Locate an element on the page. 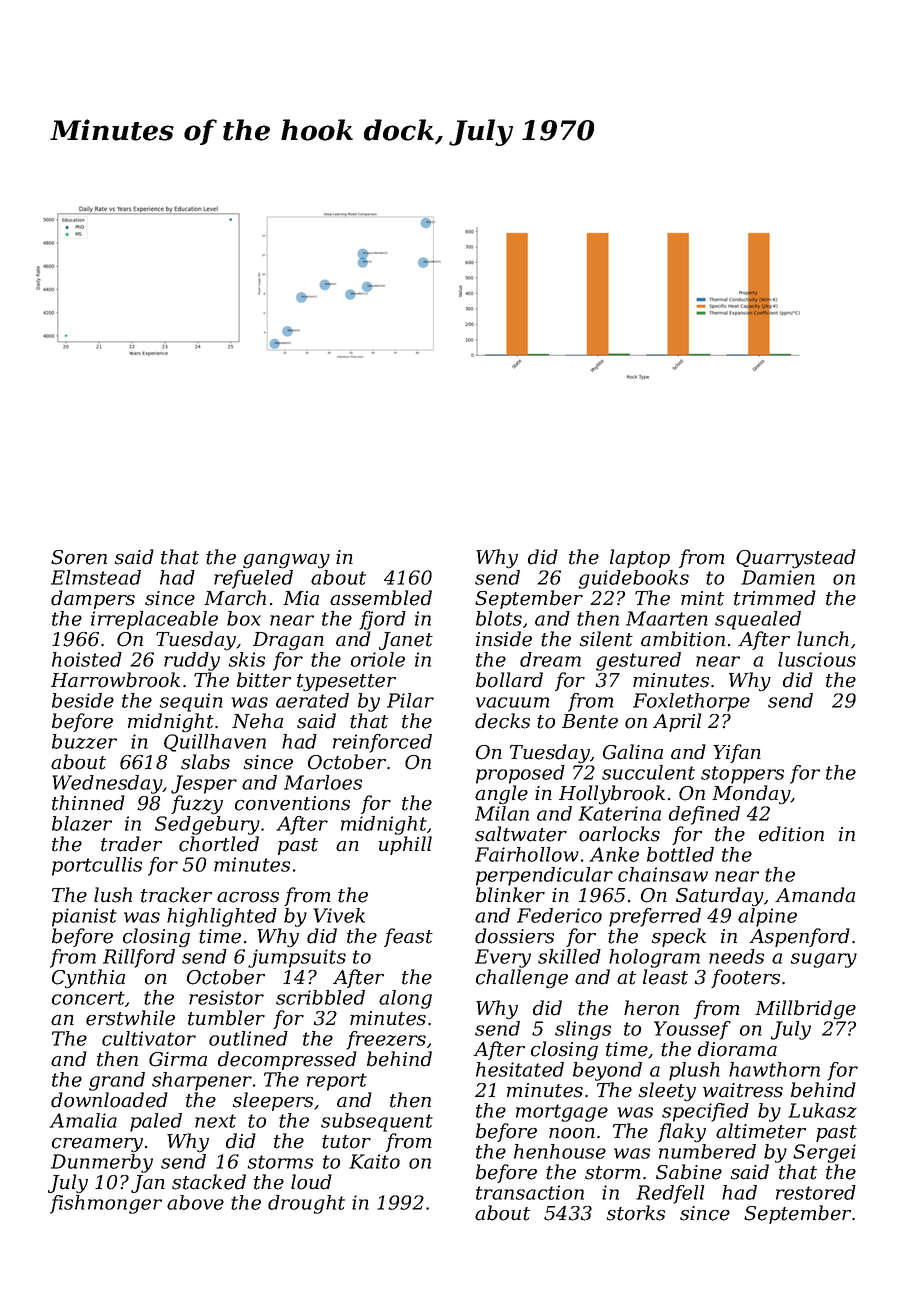 Image resolution: width=908 pixels, height=1316 pixels. hoisted is located at coordinates (87, 659).
